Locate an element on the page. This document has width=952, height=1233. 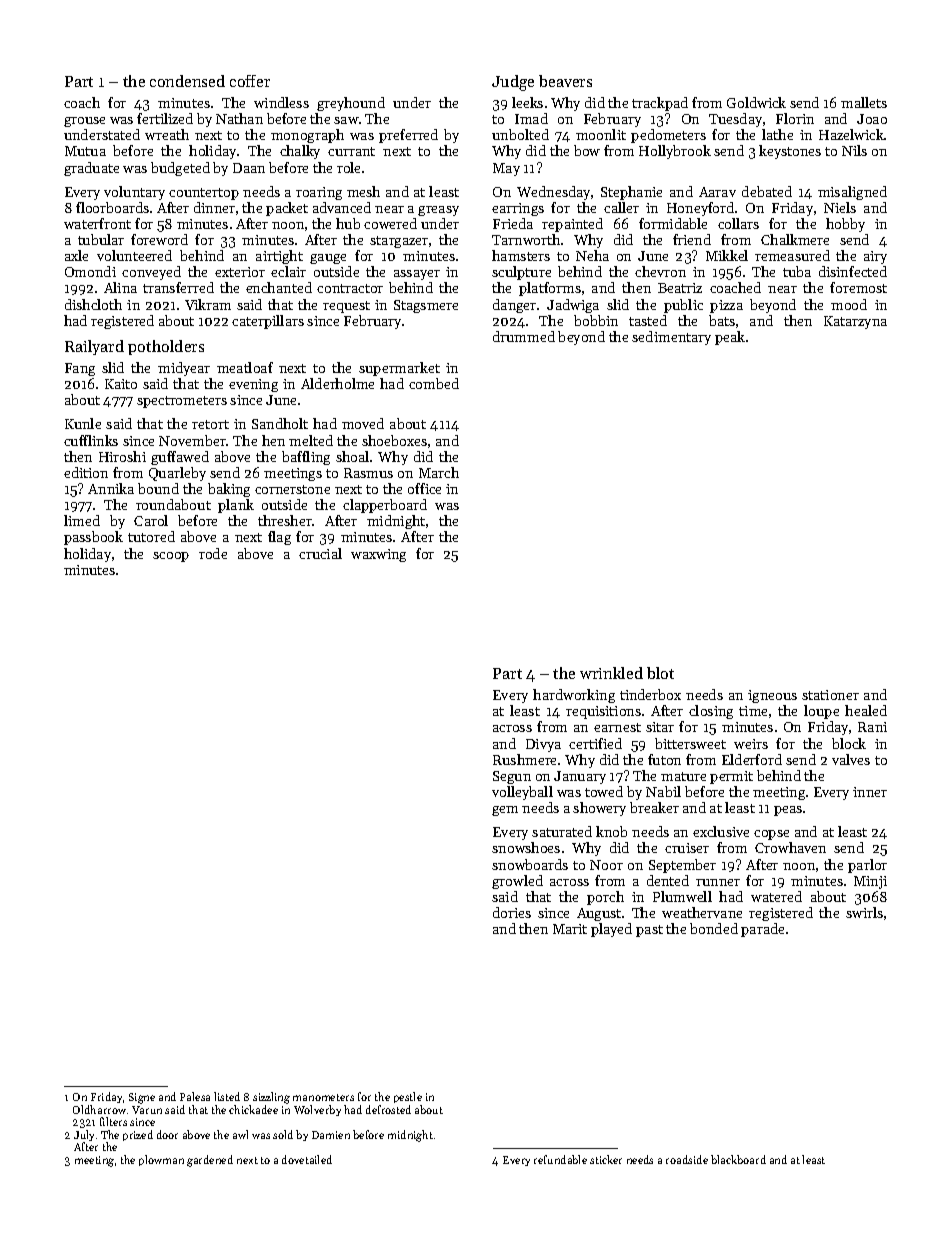
mallets is located at coordinates (864, 102).
